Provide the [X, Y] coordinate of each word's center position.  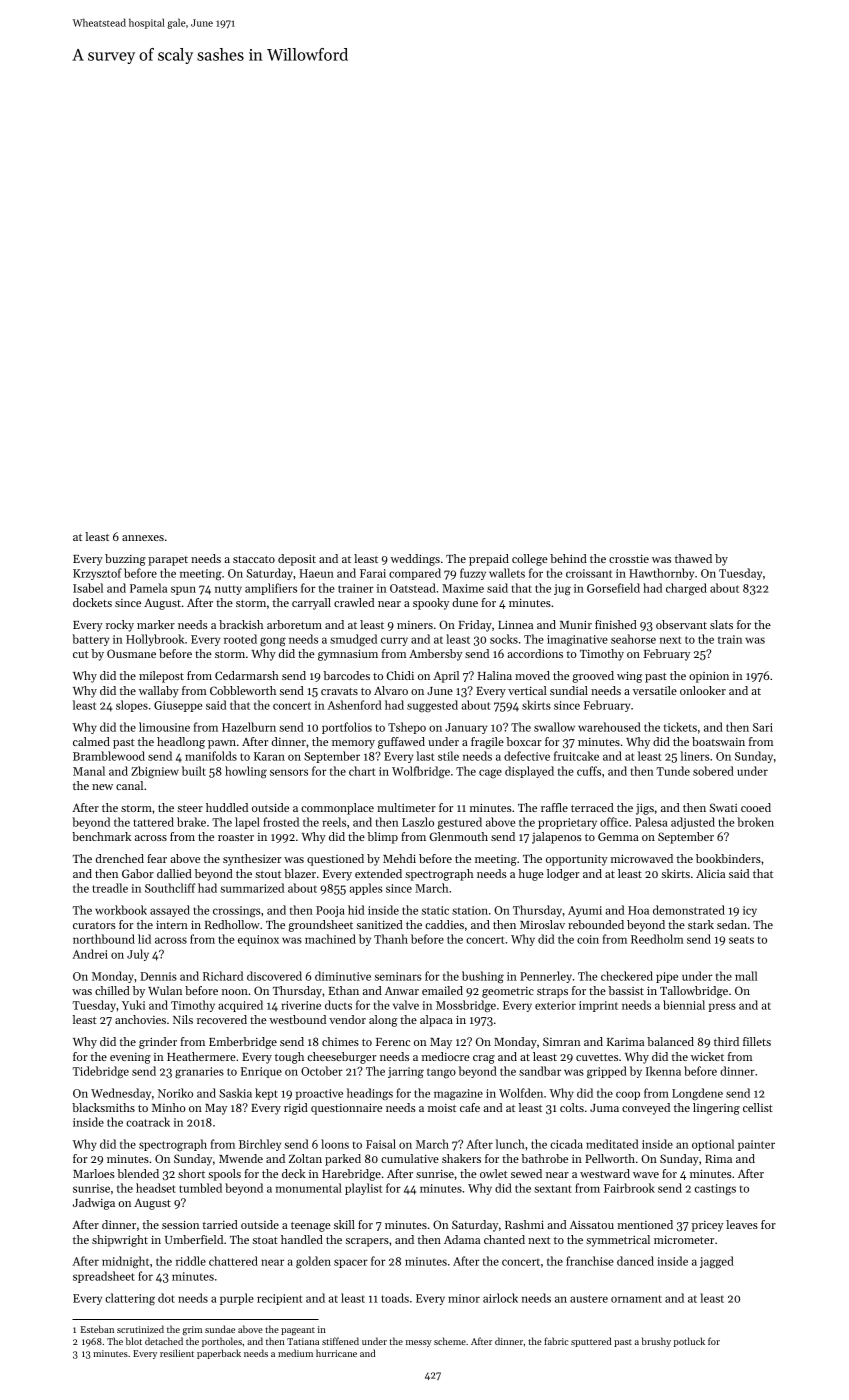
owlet [494, 1173]
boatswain [718, 741]
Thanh [391, 939]
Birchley [260, 1145]
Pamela [148, 588]
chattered [233, 1261]
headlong [181, 743]
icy [750, 911]
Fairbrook [629, 1188]
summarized [252, 888]
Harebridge [351, 1175]
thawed [693, 558]
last [425, 756]
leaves [742, 1224]
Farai [373, 573]
